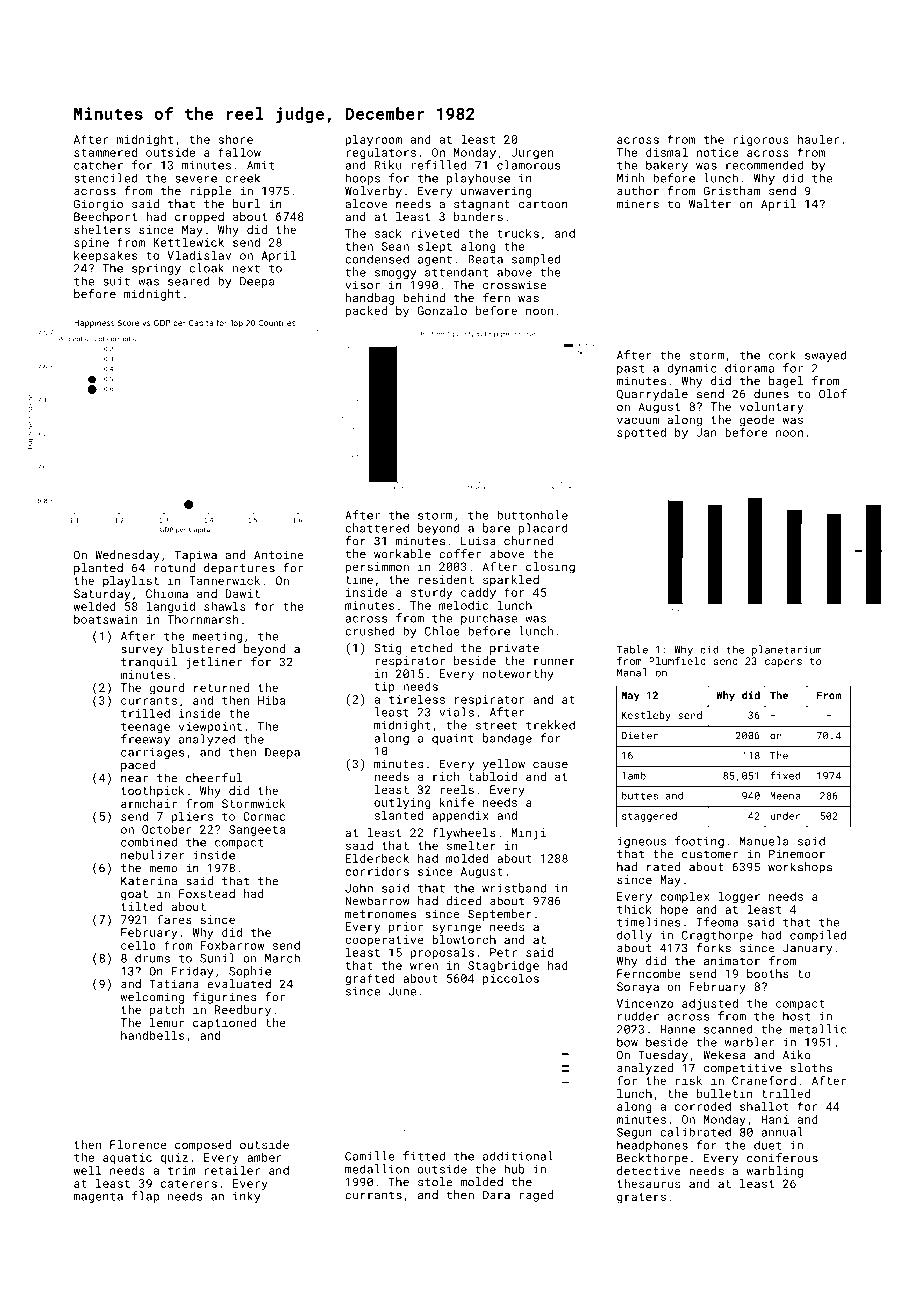 The image size is (924, 1308). What do you see at coordinates (648, 1183) in the screenshot?
I see `thesaurus` at bounding box center [648, 1183].
